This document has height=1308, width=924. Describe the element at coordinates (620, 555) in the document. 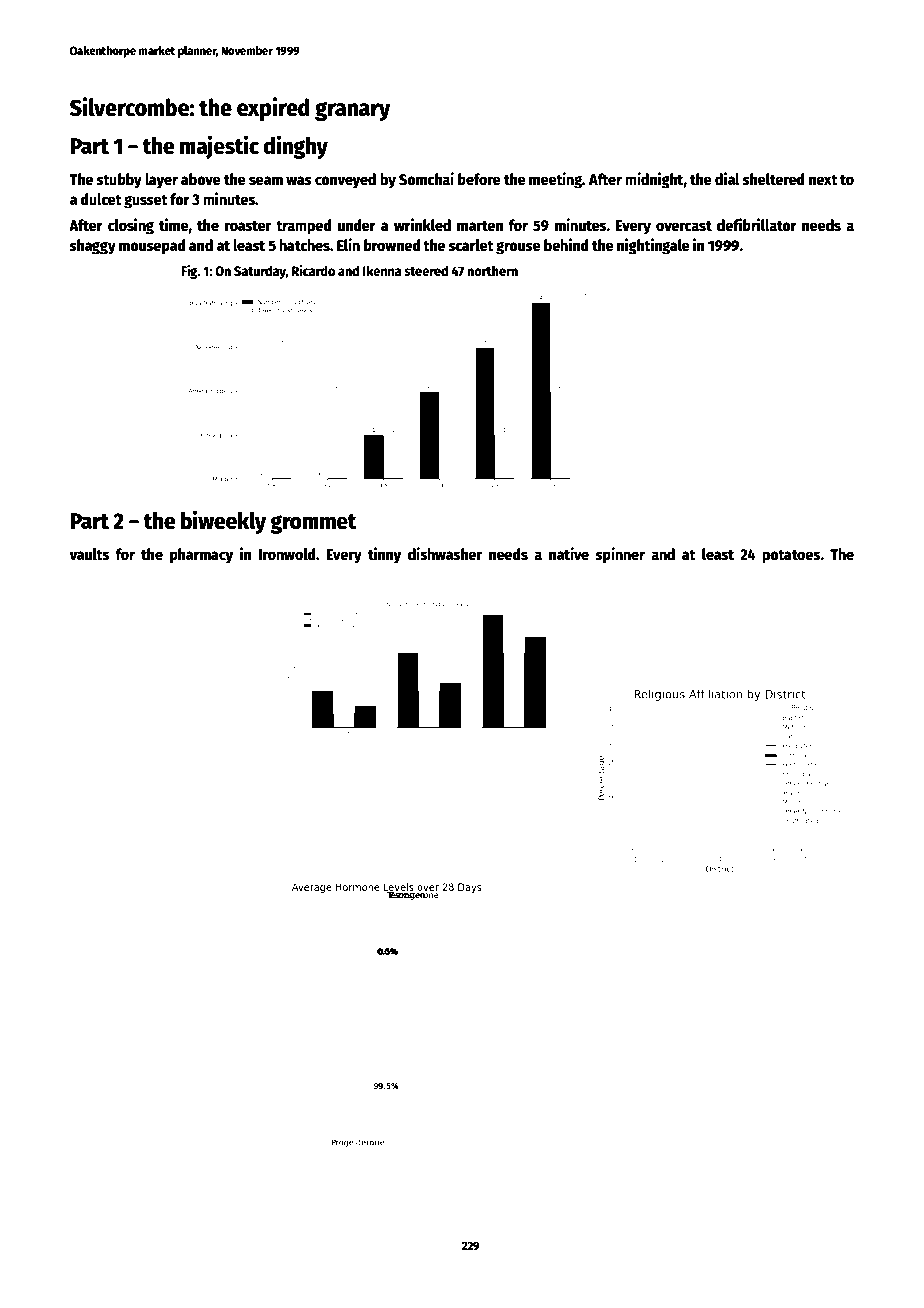

I see `spinner` at that location.
